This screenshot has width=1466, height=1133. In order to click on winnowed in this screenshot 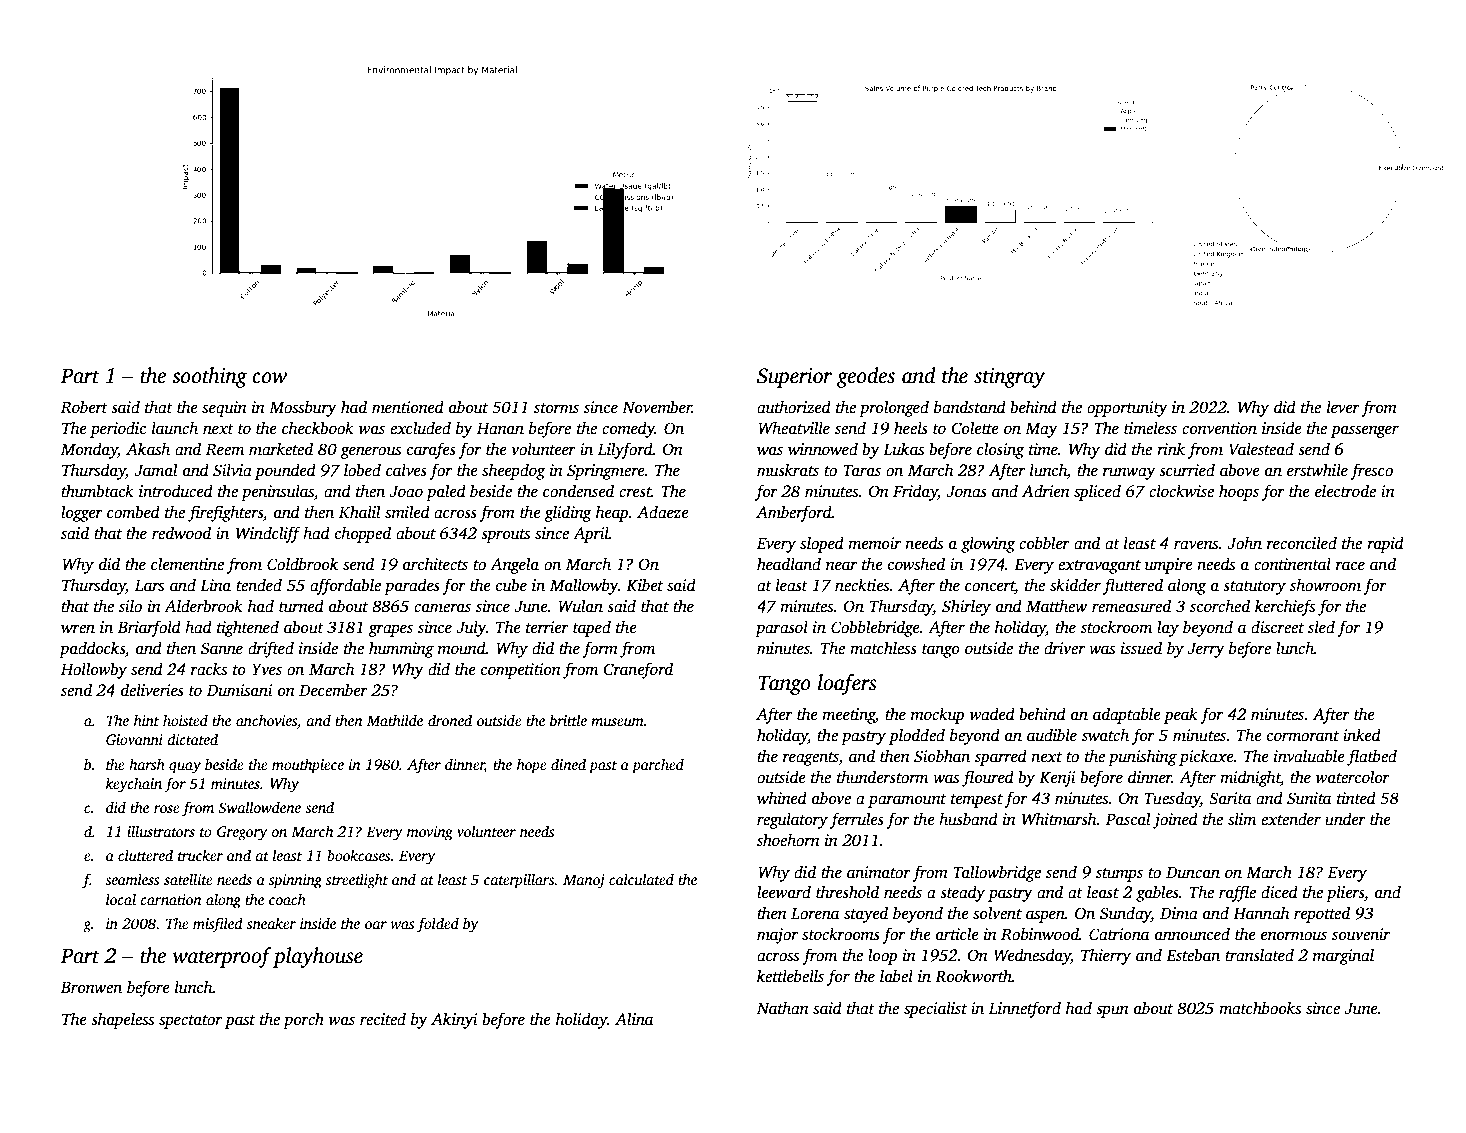, I will do `click(823, 449)`.
